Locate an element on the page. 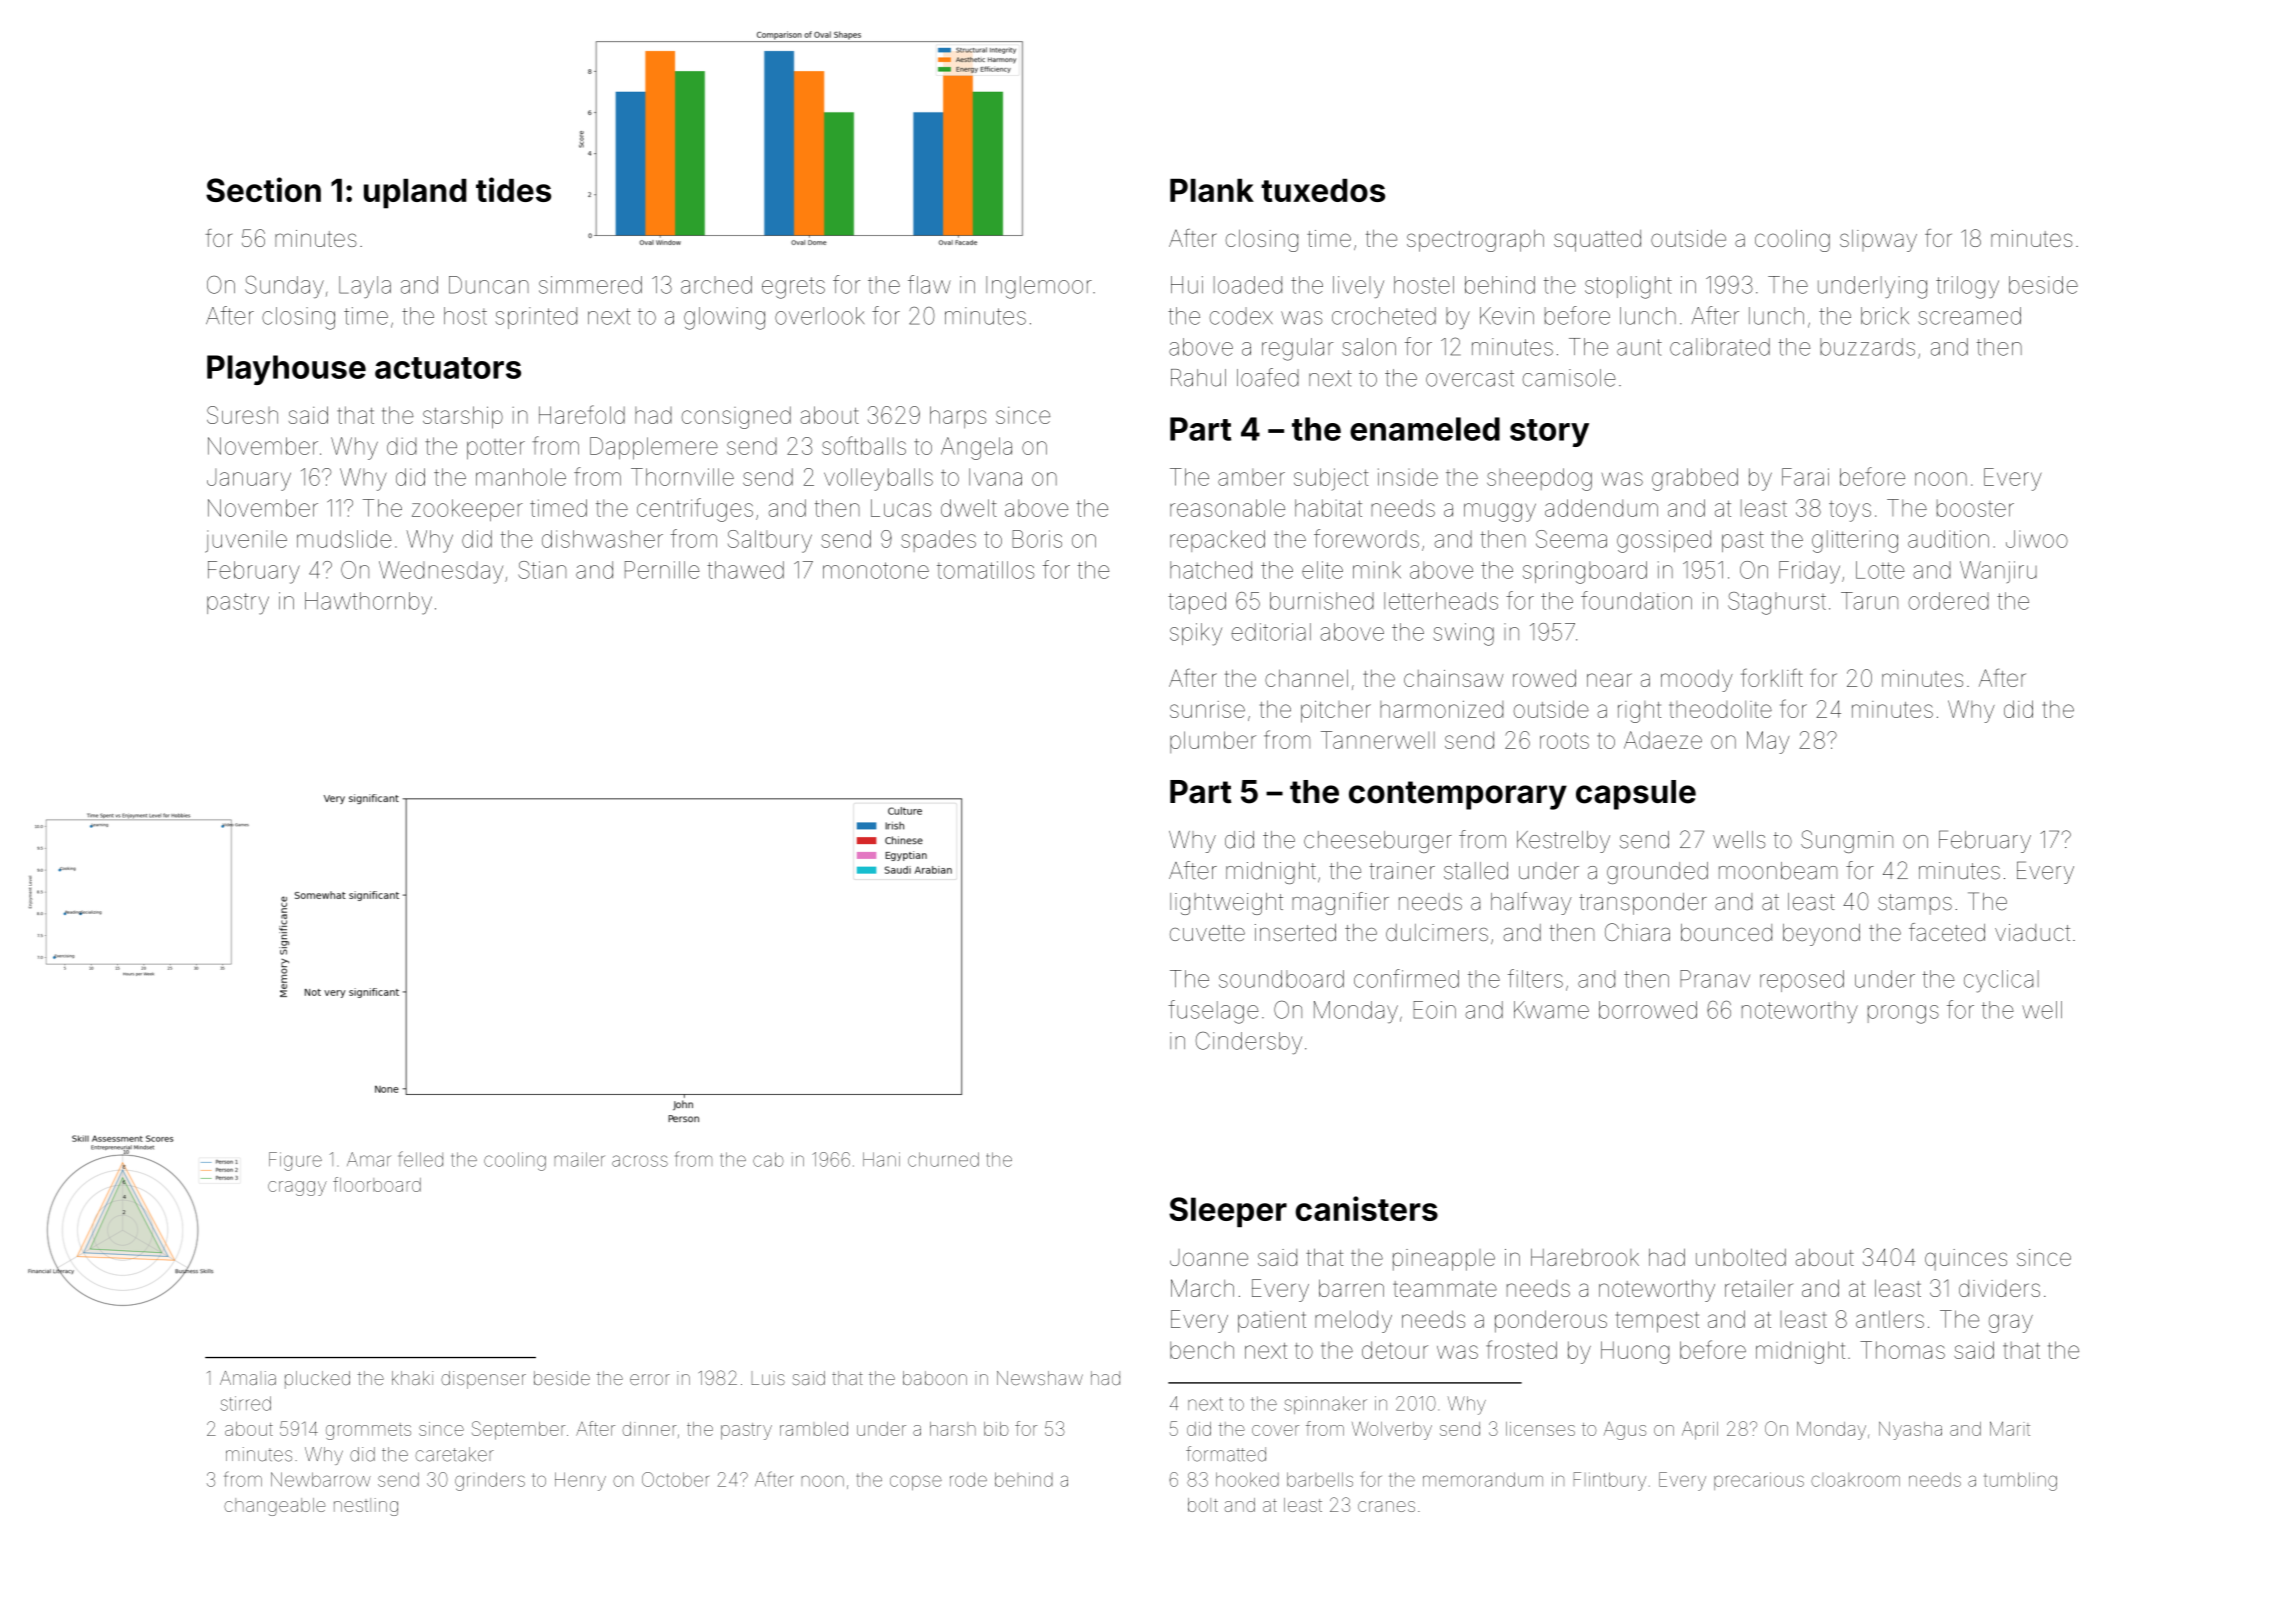 This image has width=2292, height=1620. quinces is located at coordinates (1966, 1260).
